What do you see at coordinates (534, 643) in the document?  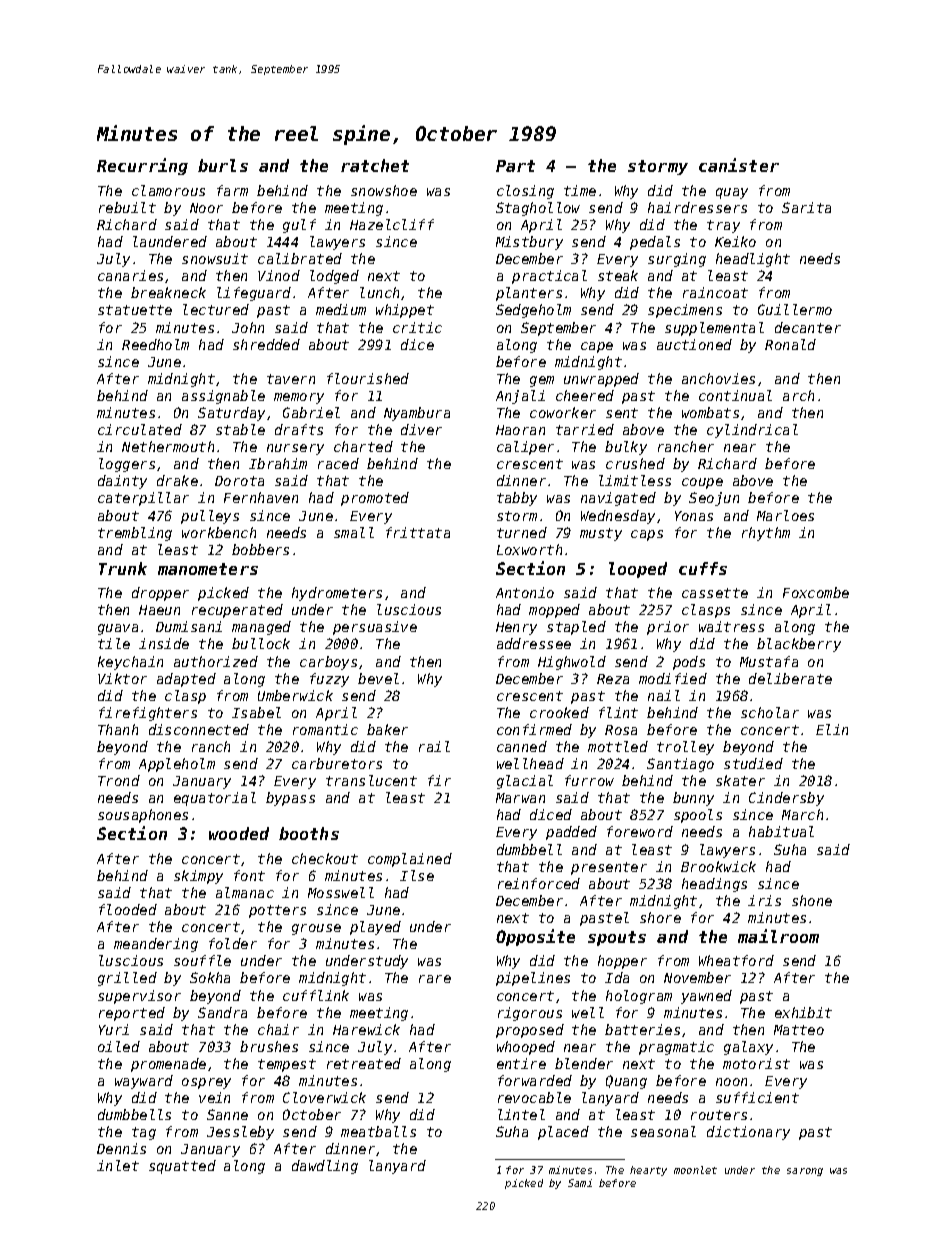 I see `addressee` at bounding box center [534, 643].
